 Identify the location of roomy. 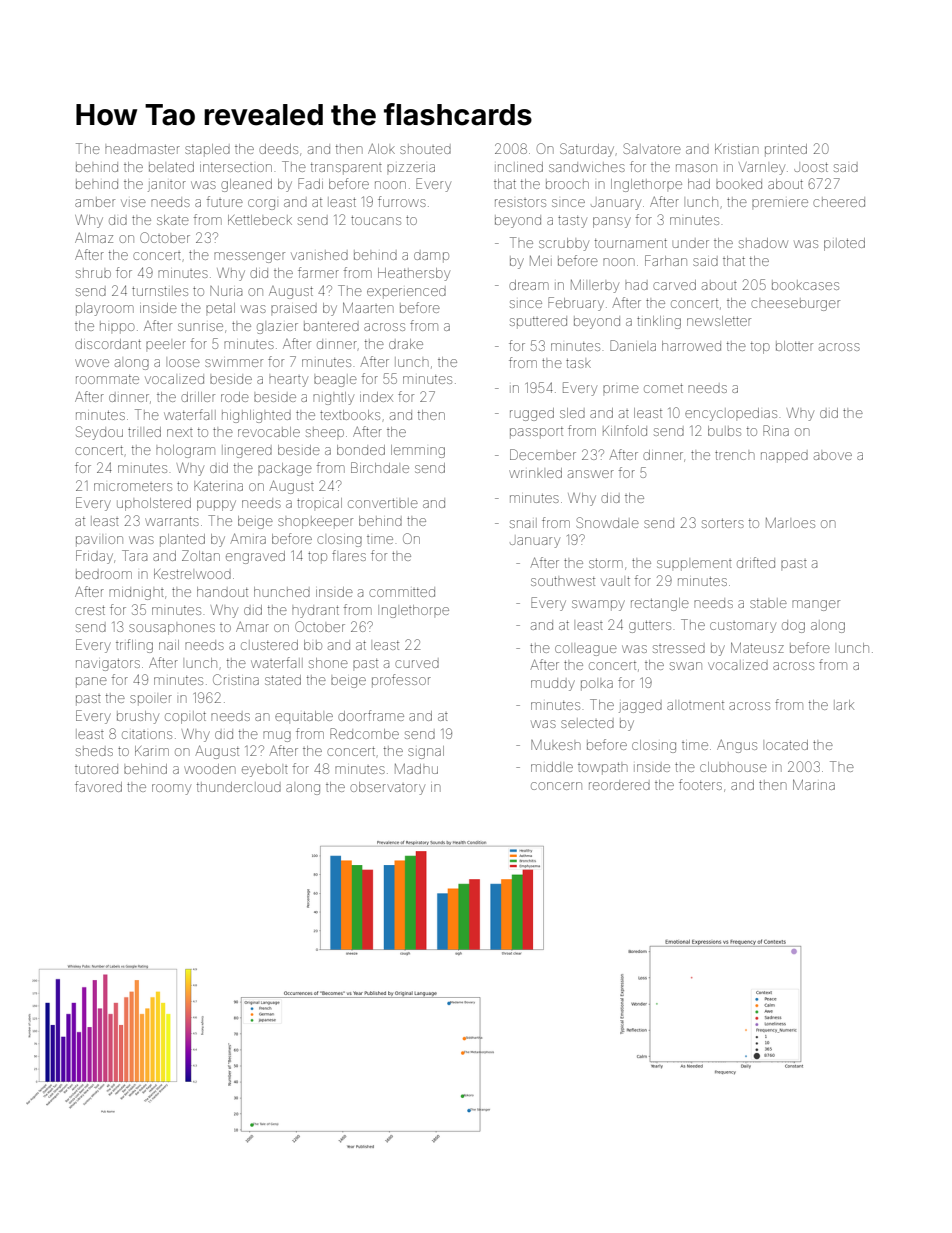
(171, 789).
